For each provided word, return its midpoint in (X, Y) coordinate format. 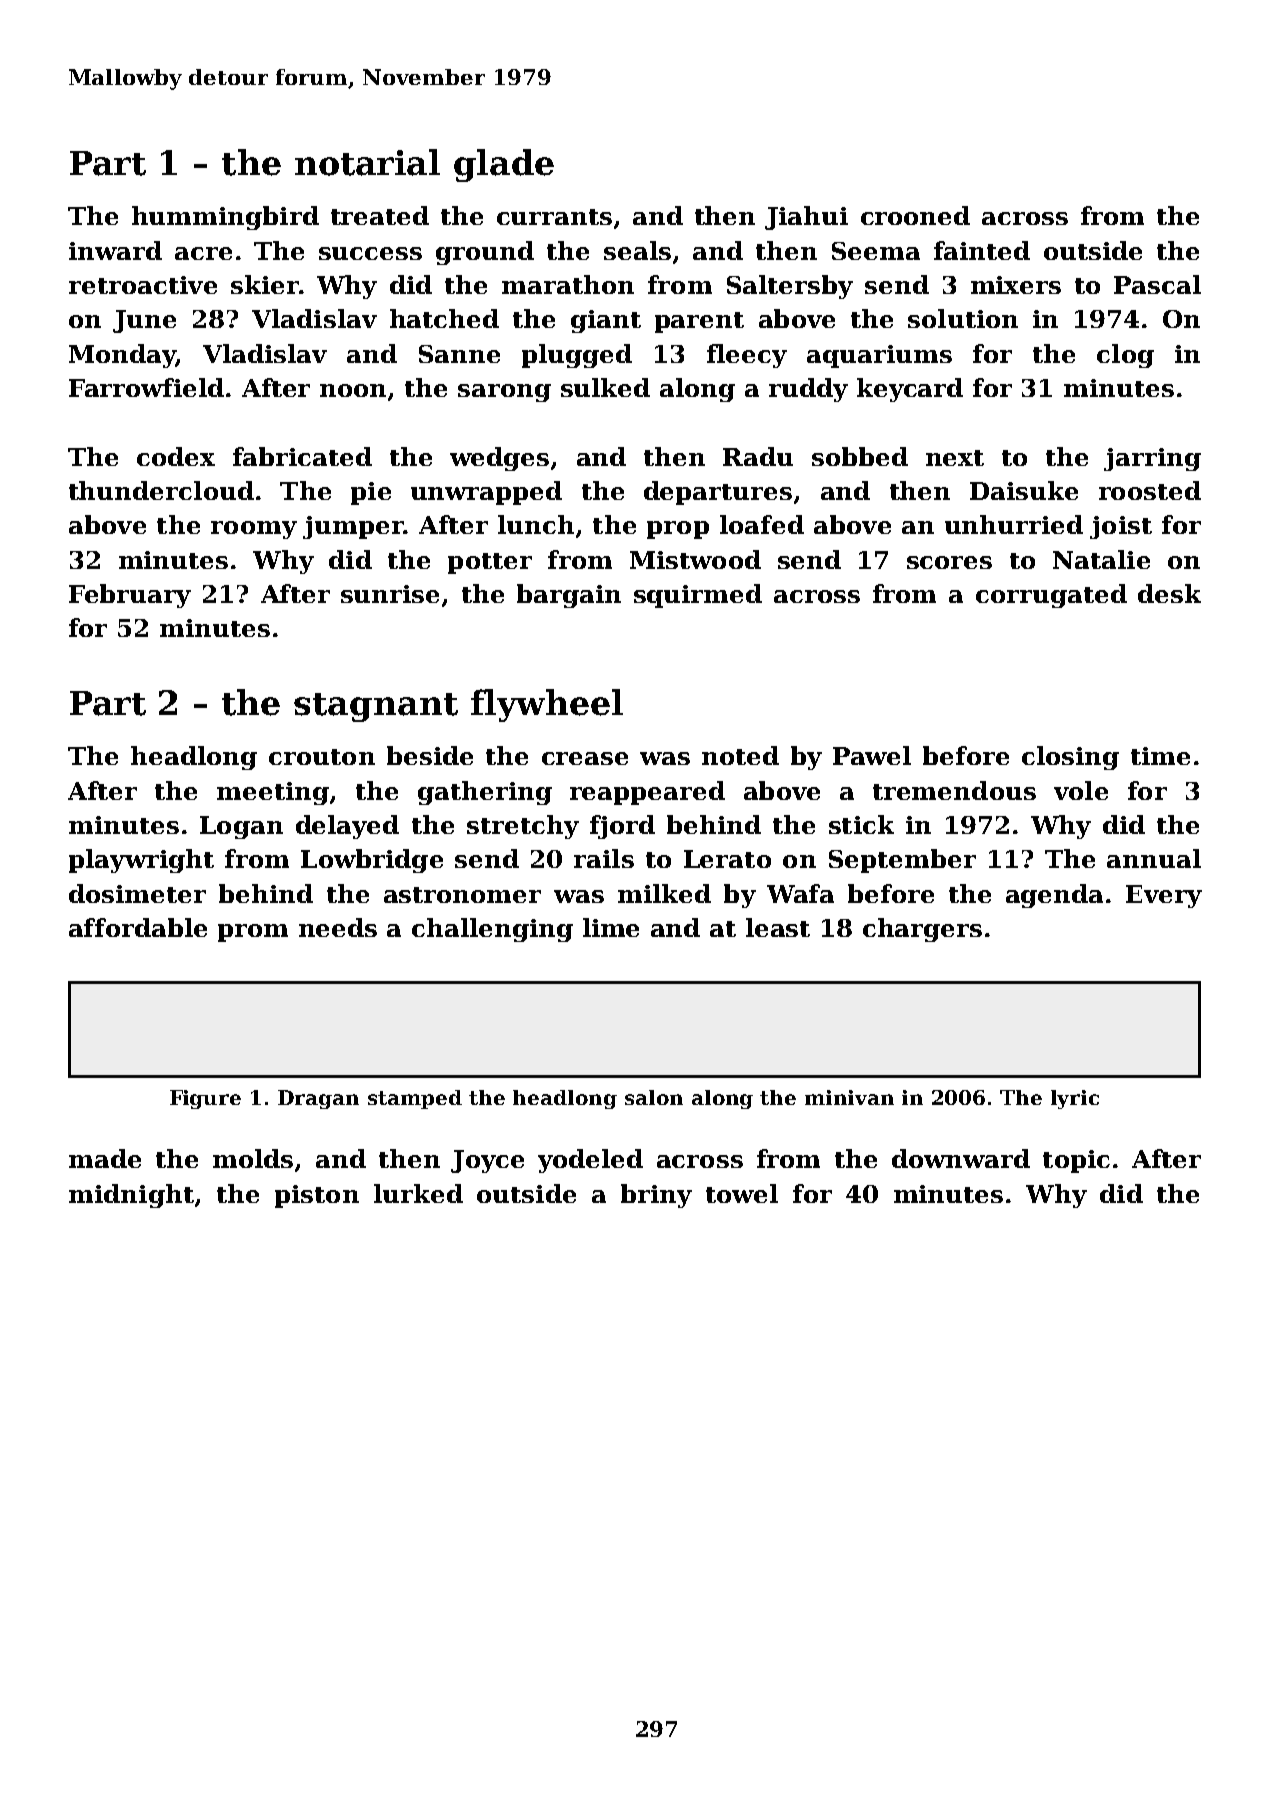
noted (740, 755)
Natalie (1101, 559)
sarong (504, 393)
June (144, 321)
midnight (131, 1196)
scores (949, 562)
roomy (254, 530)
